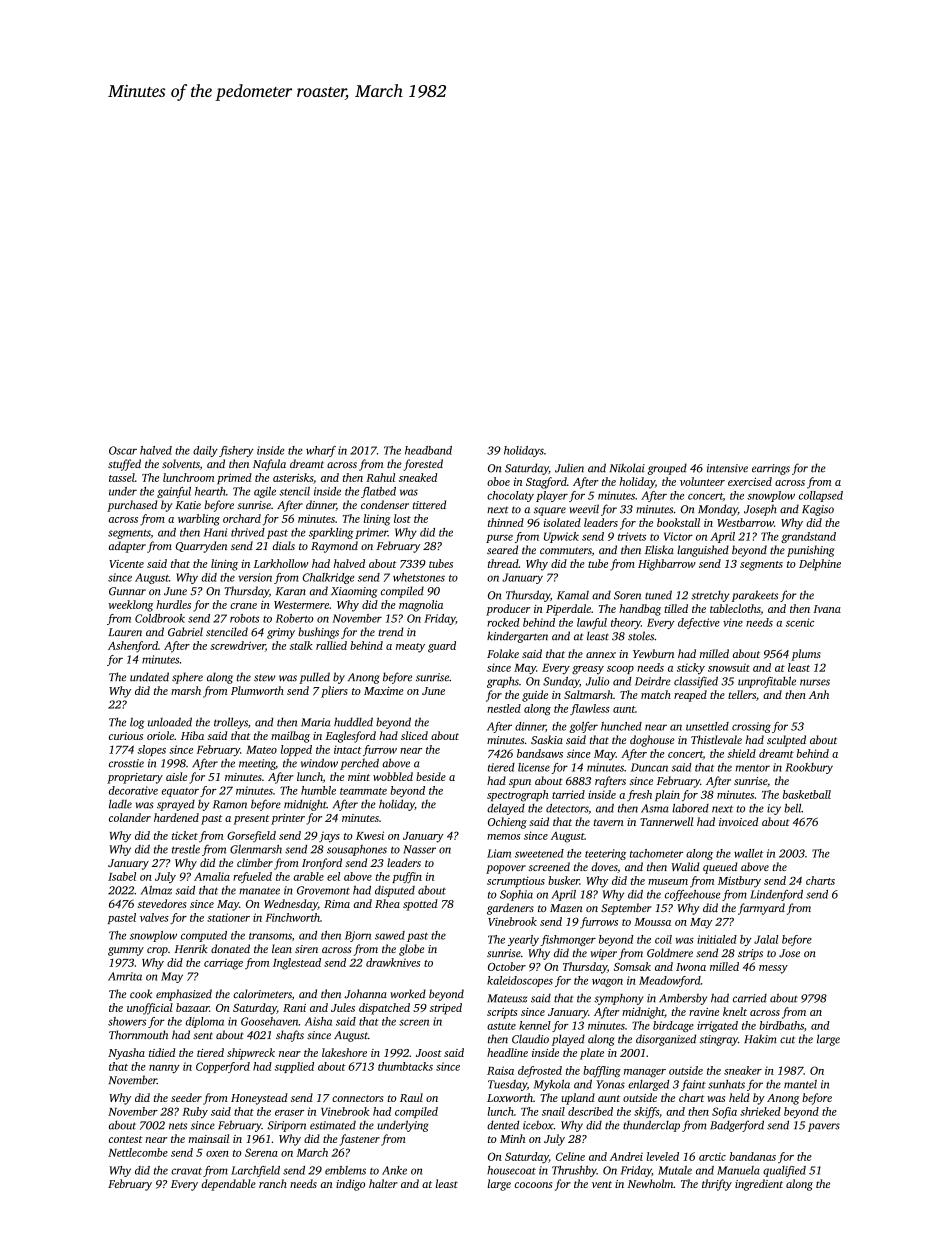 The image size is (952, 1233). Describe the element at coordinates (520, 981) in the screenshot. I see `kaleidoscopes` at that location.
